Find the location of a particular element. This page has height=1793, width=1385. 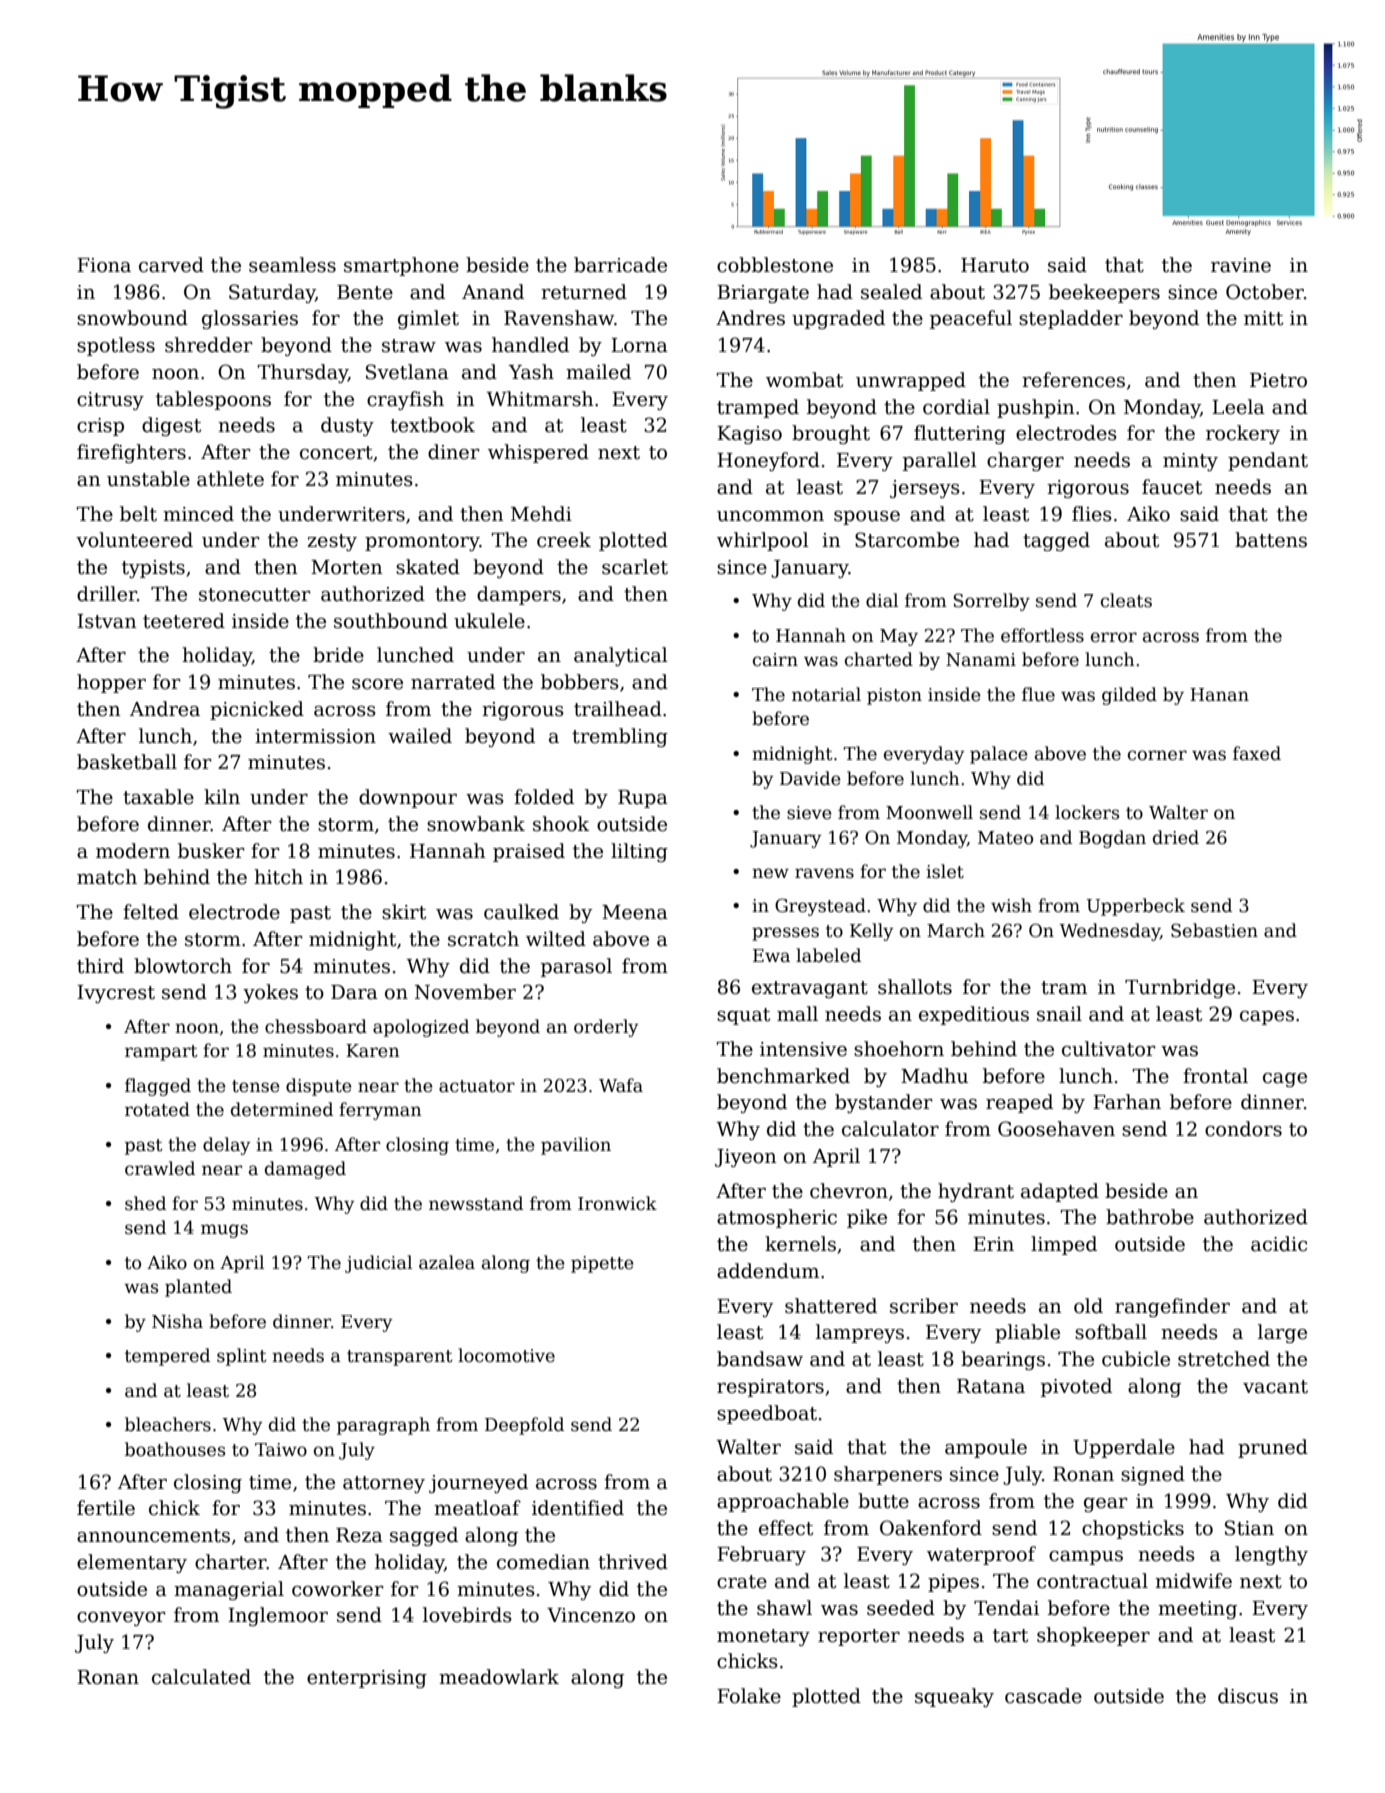

tagged is located at coordinates (1056, 541).
